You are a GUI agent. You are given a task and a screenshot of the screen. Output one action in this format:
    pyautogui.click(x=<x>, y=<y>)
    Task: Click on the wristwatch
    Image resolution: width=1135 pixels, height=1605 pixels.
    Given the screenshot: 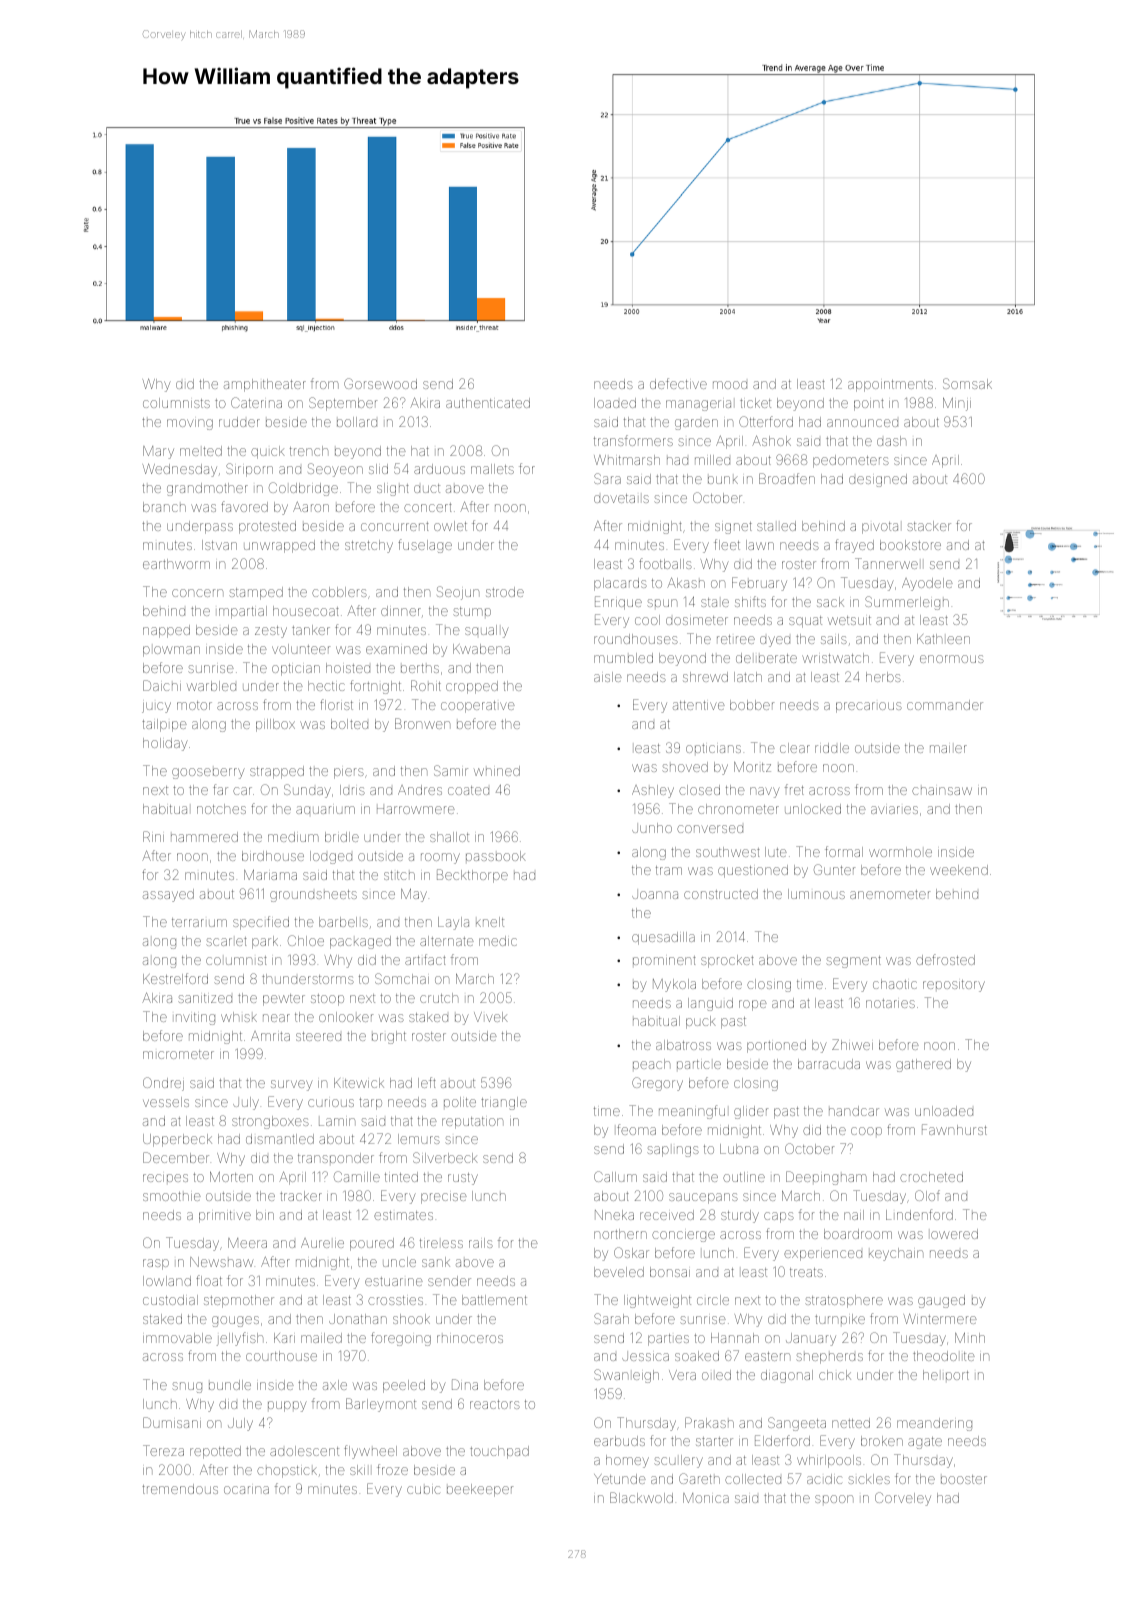 What is the action you would take?
    pyautogui.click(x=835, y=658)
